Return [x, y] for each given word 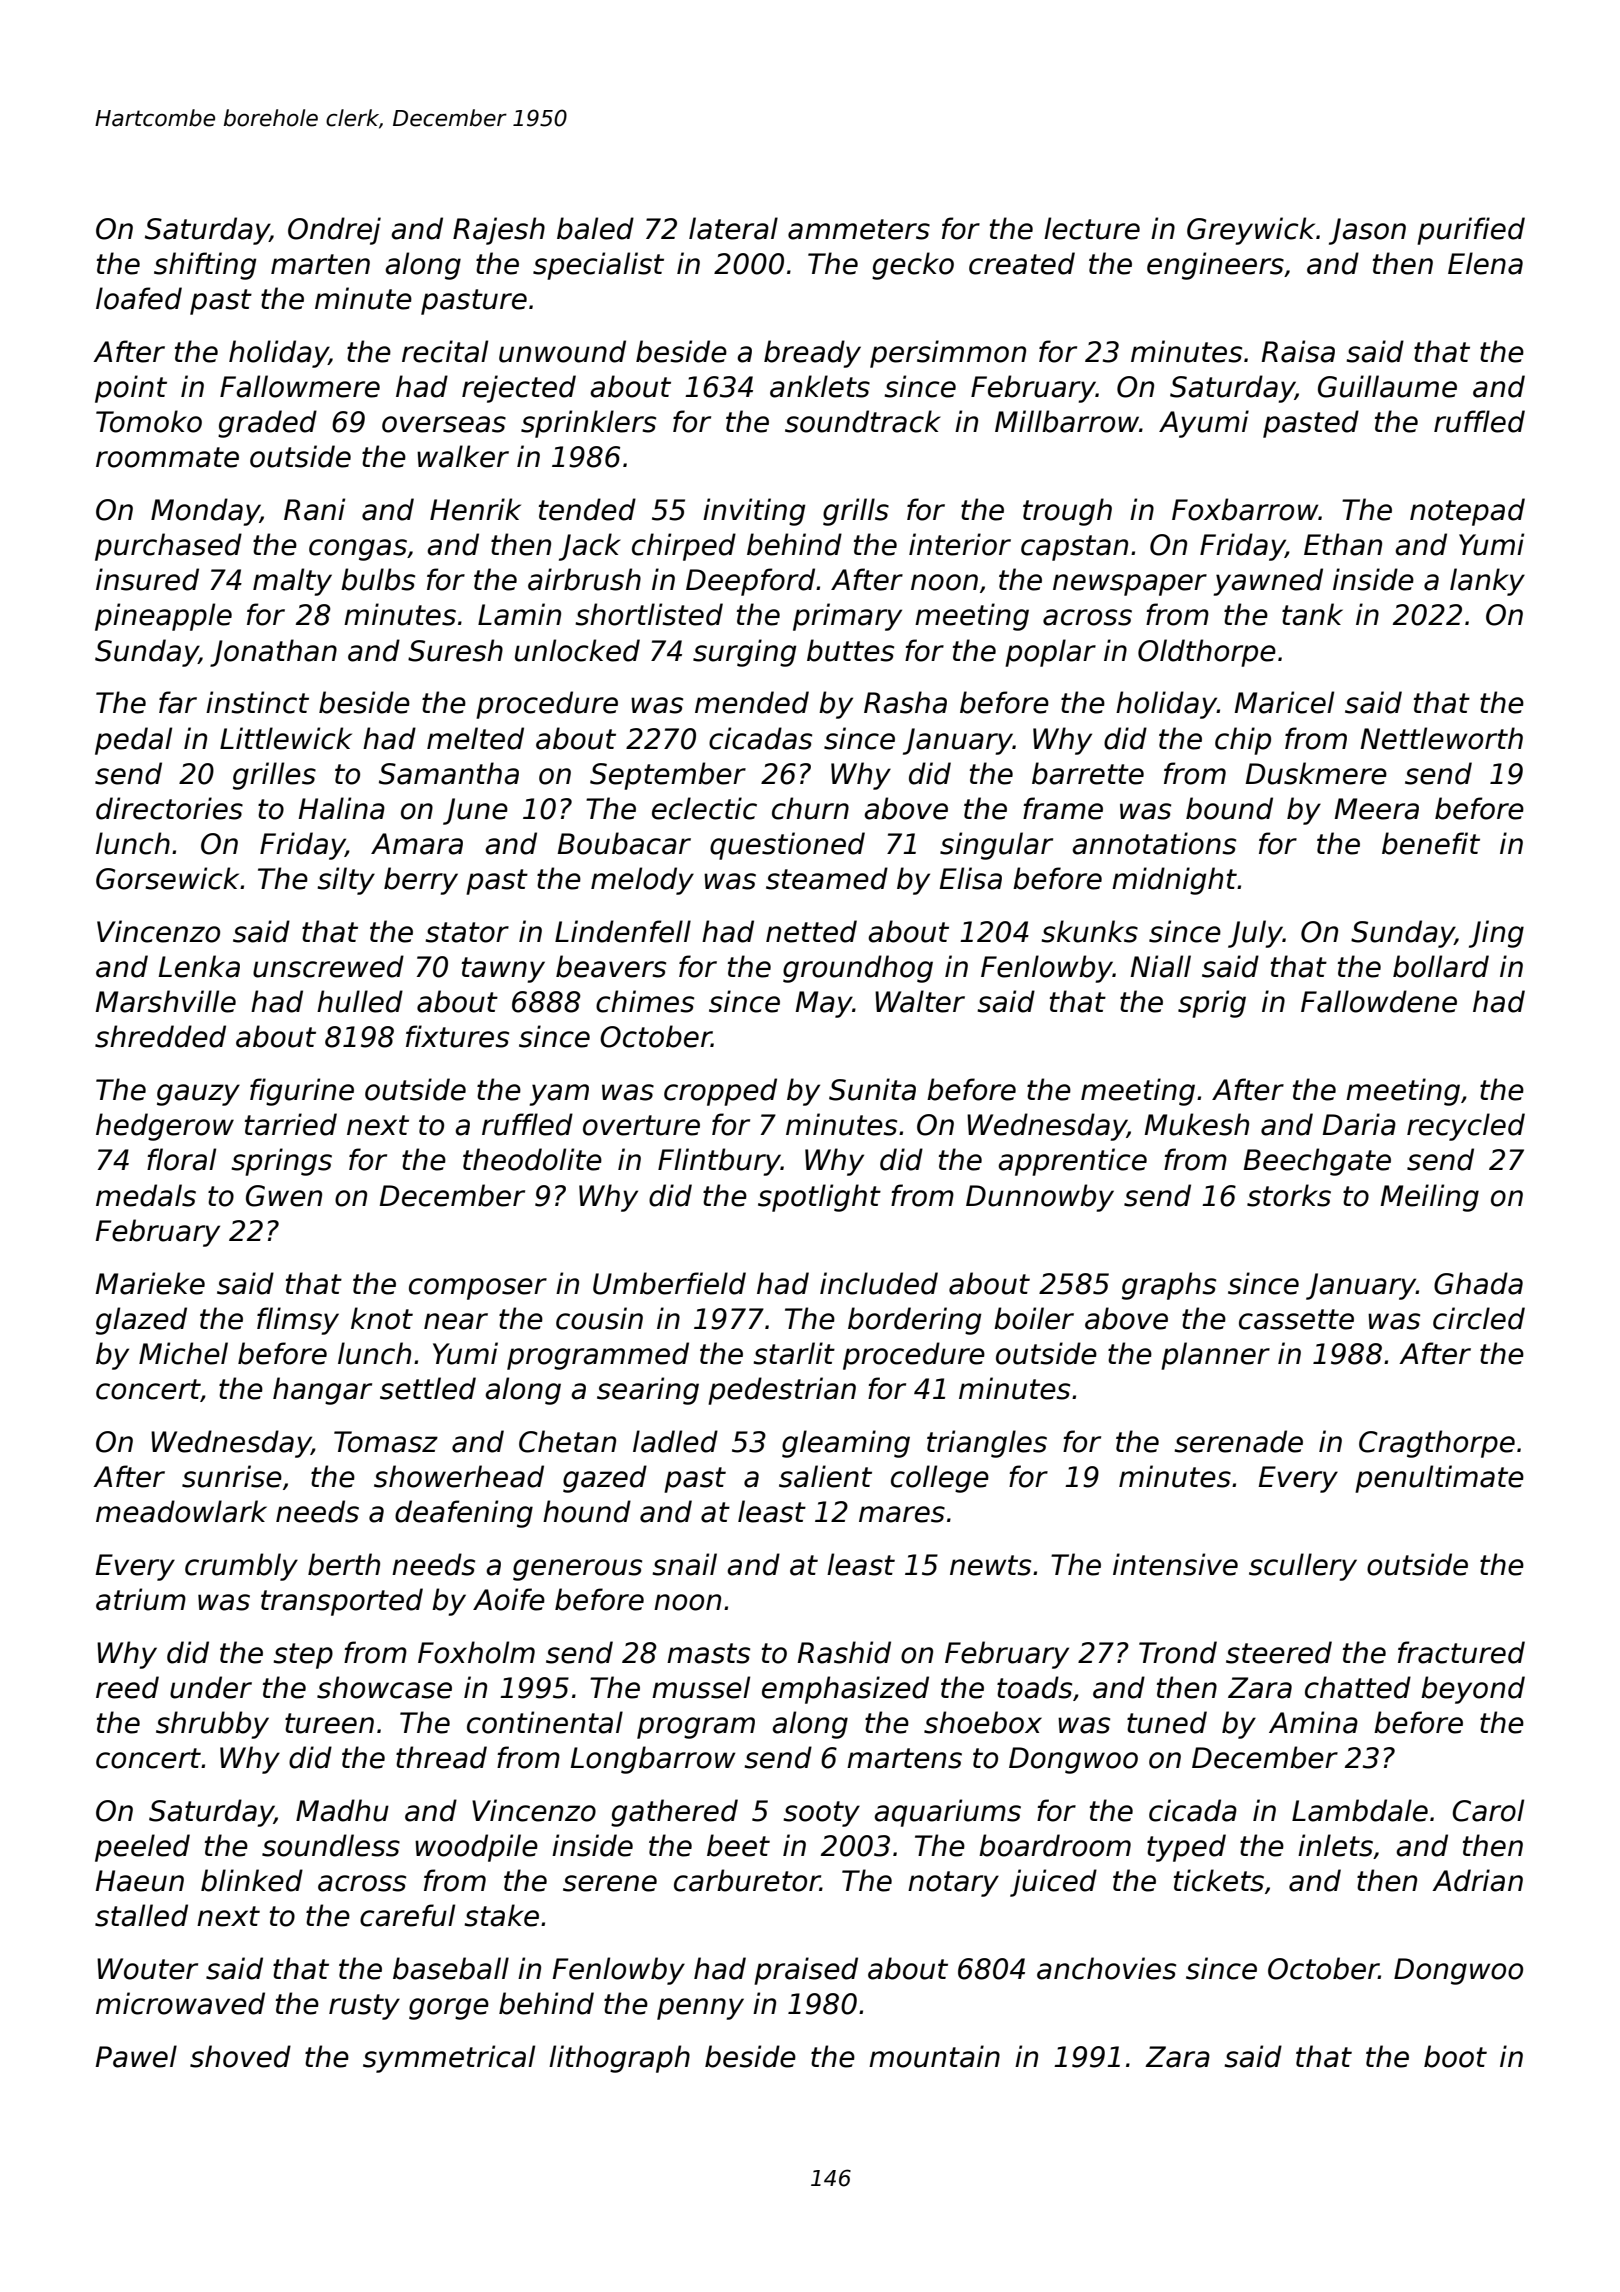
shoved [240, 2056]
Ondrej [334, 231]
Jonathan [273, 653]
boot [1455, 2056]
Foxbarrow [1245, 509]
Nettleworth [1441, 738]
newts [990, 1565]
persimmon [948, 354]
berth [344, 1564]
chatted [1358, 1687]
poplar [1050, 653]
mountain [934, 2056]
